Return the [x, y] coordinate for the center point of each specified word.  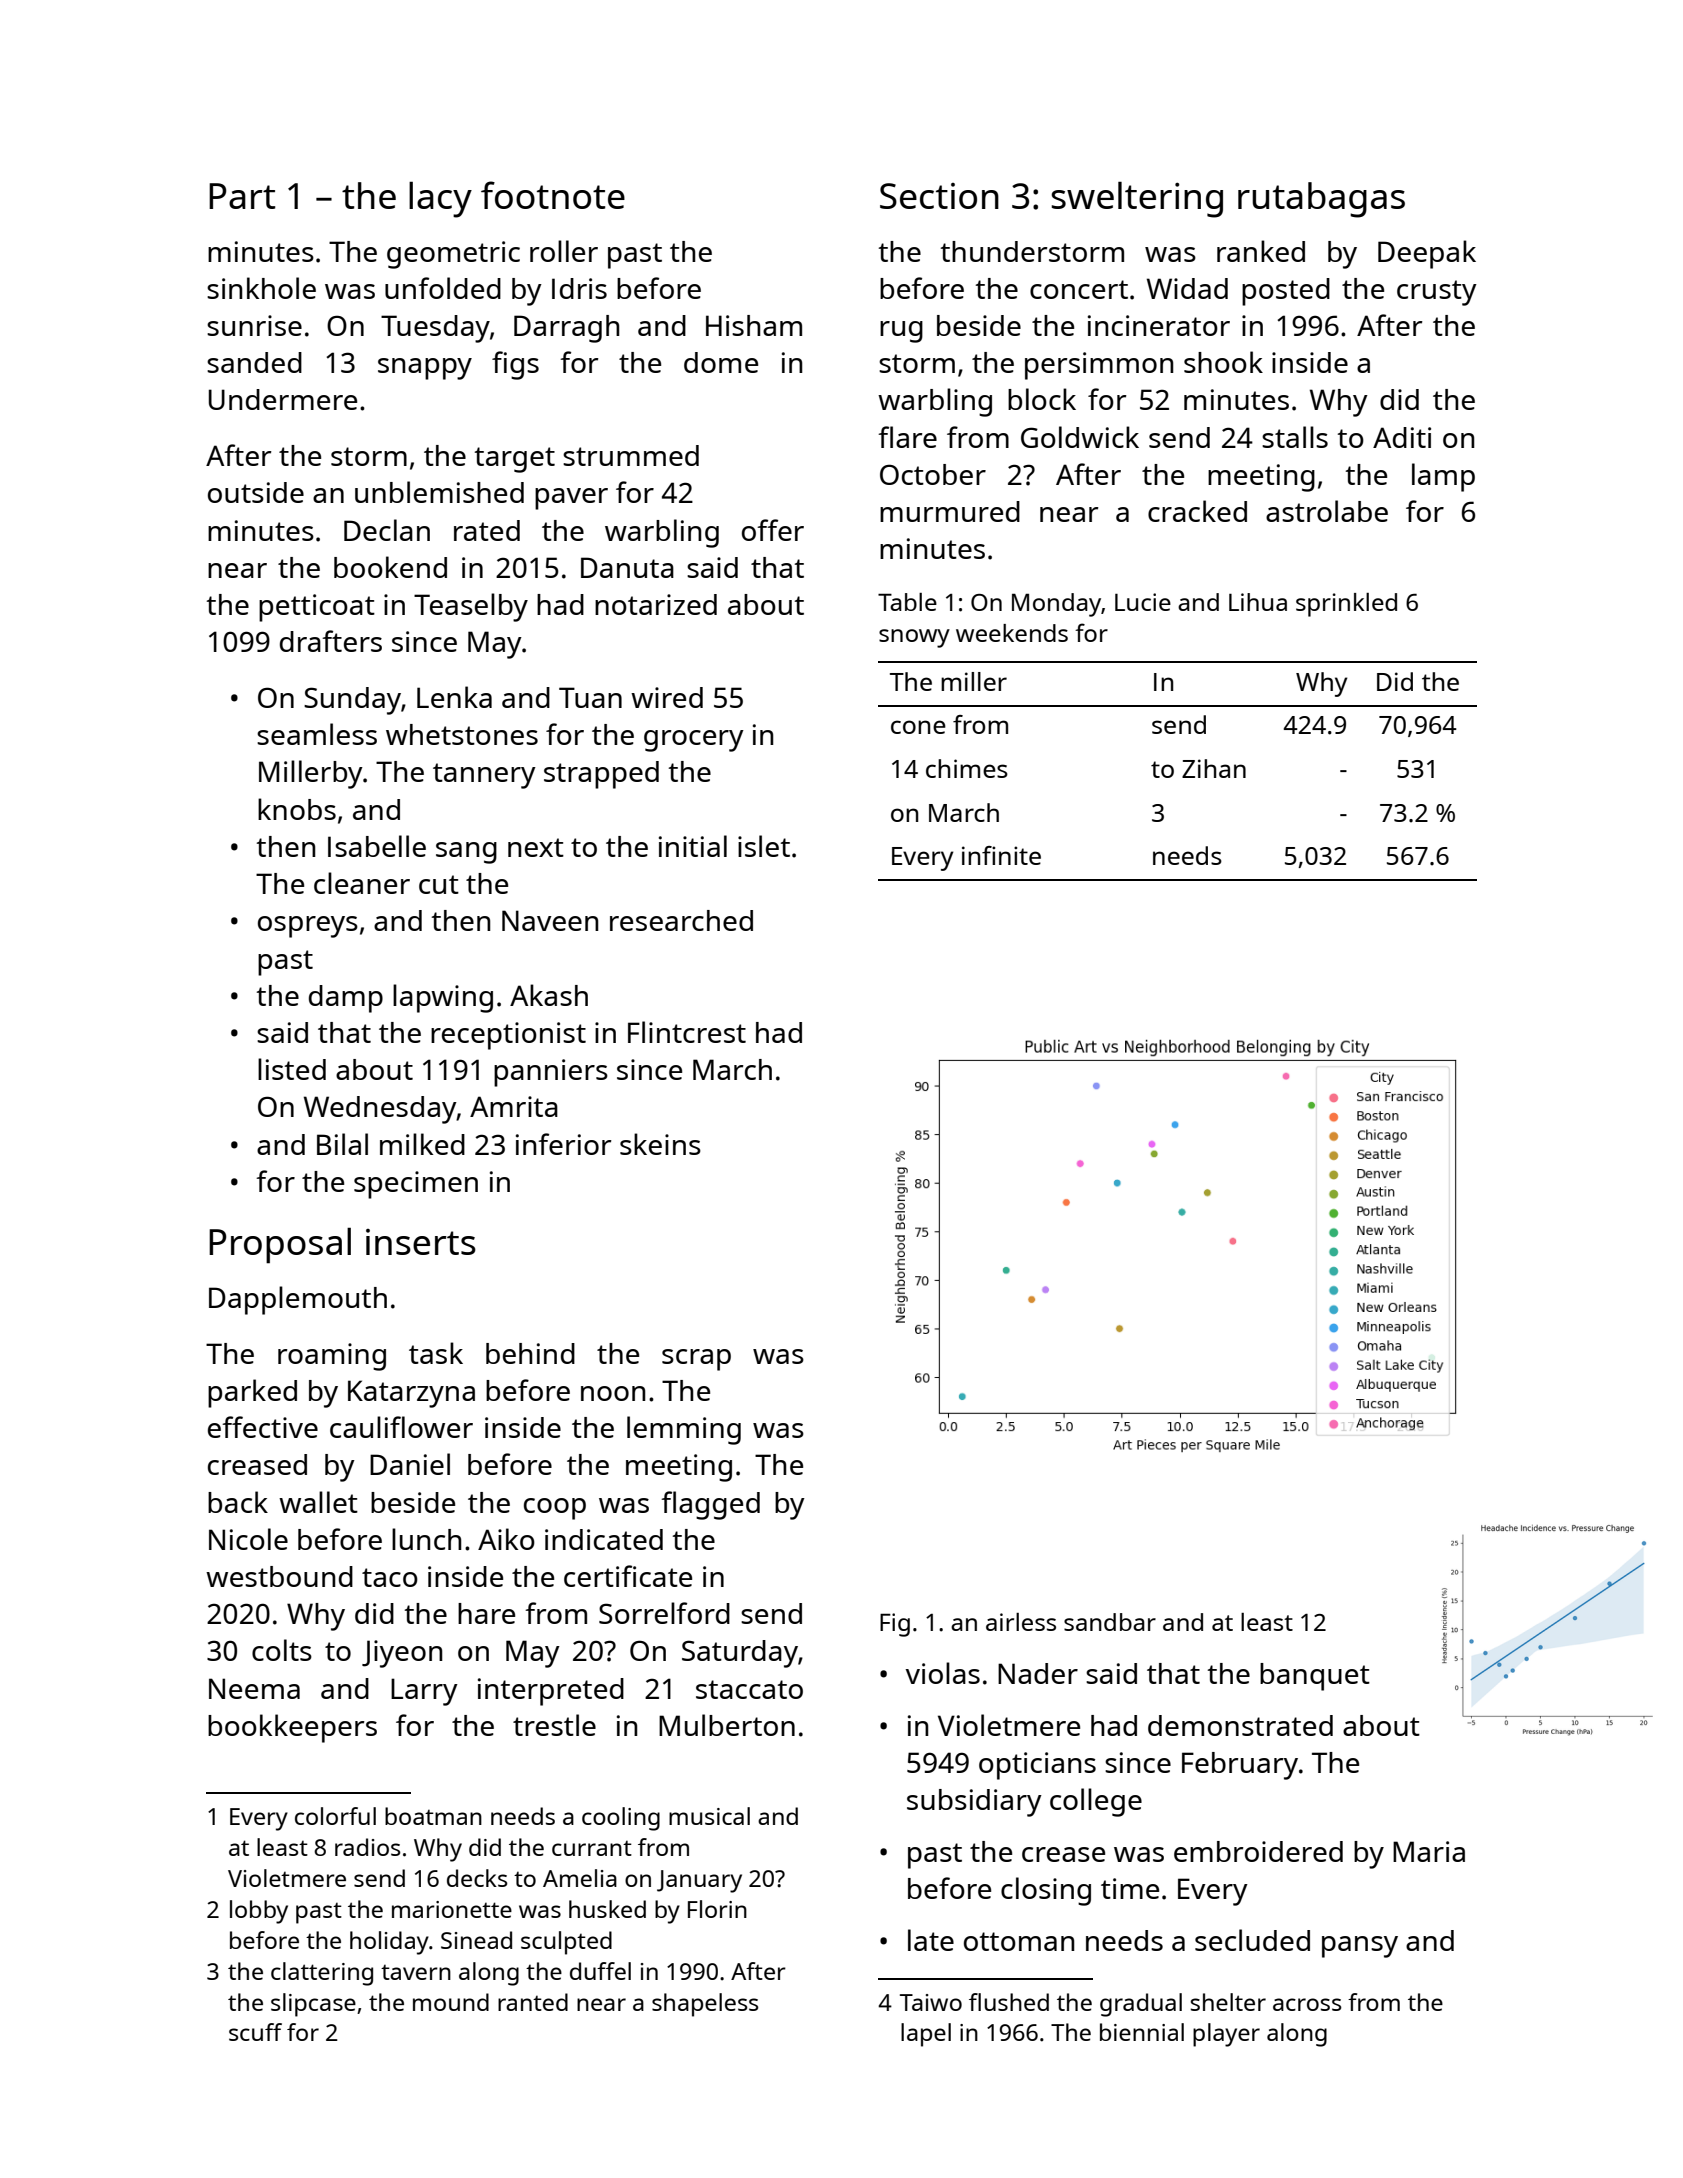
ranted [533, 2002]
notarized [656, 604]
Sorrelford [664, 1613]
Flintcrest [687, 1032]
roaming [332, 1357]
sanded [254, 362]
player [1226, 2035]
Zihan [1214, 768]
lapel [926, 2035]
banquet [1315, 1677]
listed [292, 1069]
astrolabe [1327, 511]
